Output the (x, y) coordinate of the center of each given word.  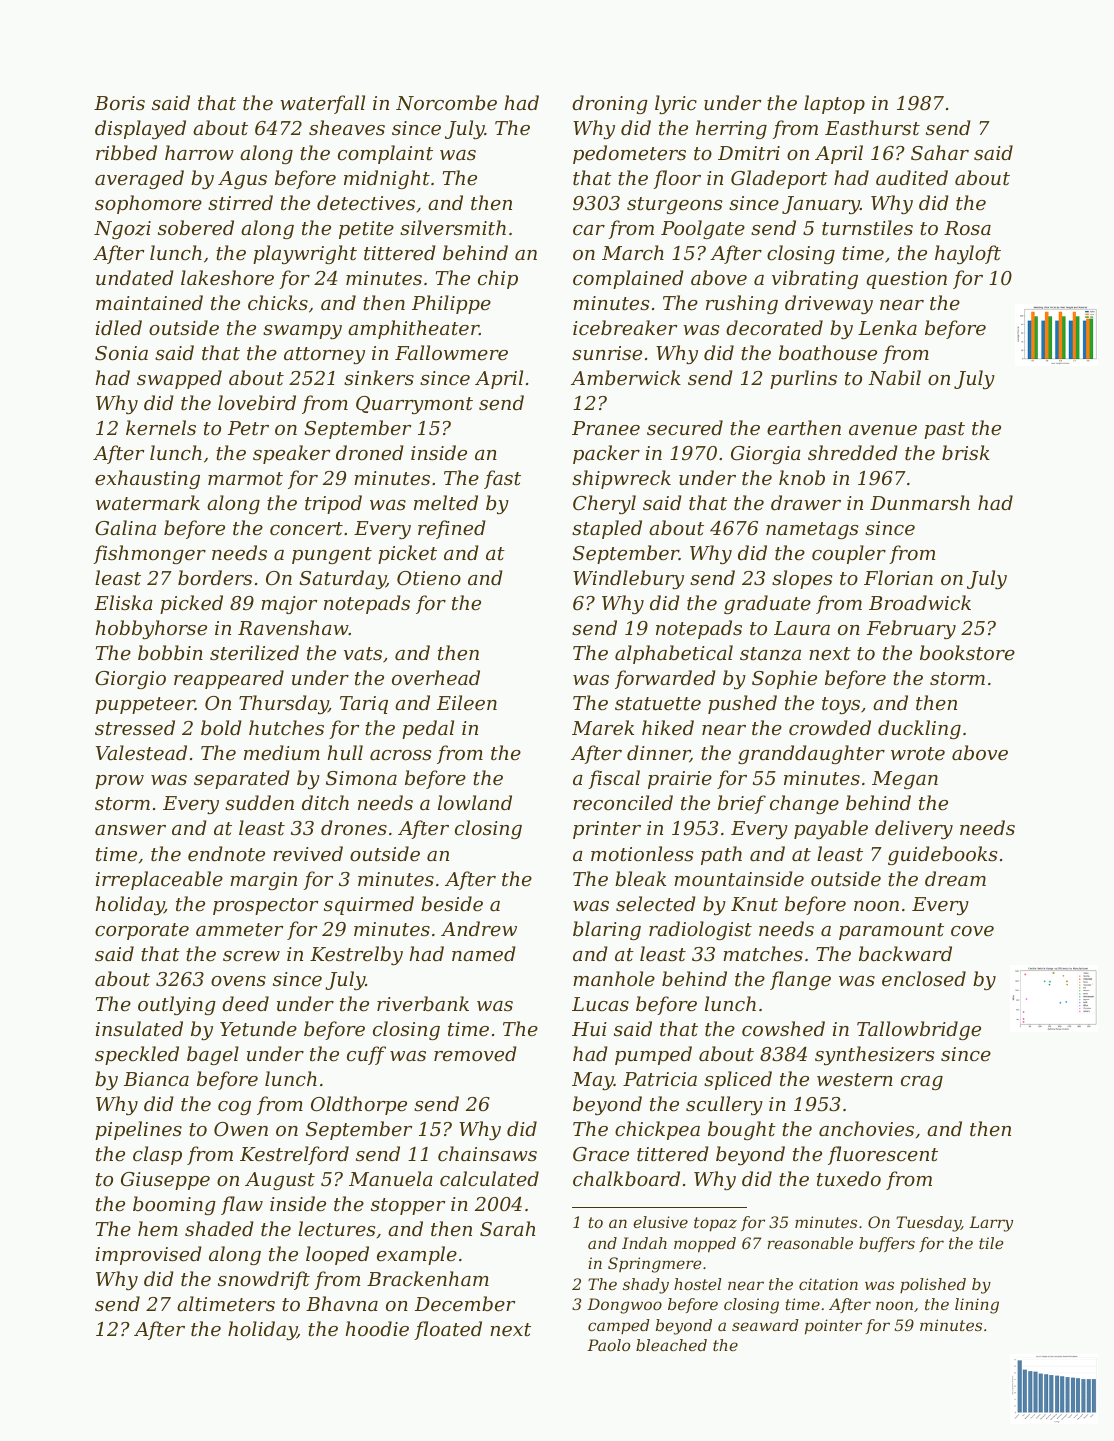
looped (337, 1255)
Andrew (479, 928)
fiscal (614, 779)
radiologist (700, 930)
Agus (242, 180)
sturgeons (674, 205)
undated (135, 277)
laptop (834, 104)
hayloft (968, 254)
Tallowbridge (919, 1030)
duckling (919, 729)
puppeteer (145, 705)
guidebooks (942, 855)
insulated (139, 1028)
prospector (265, 906)
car (589, 230)
